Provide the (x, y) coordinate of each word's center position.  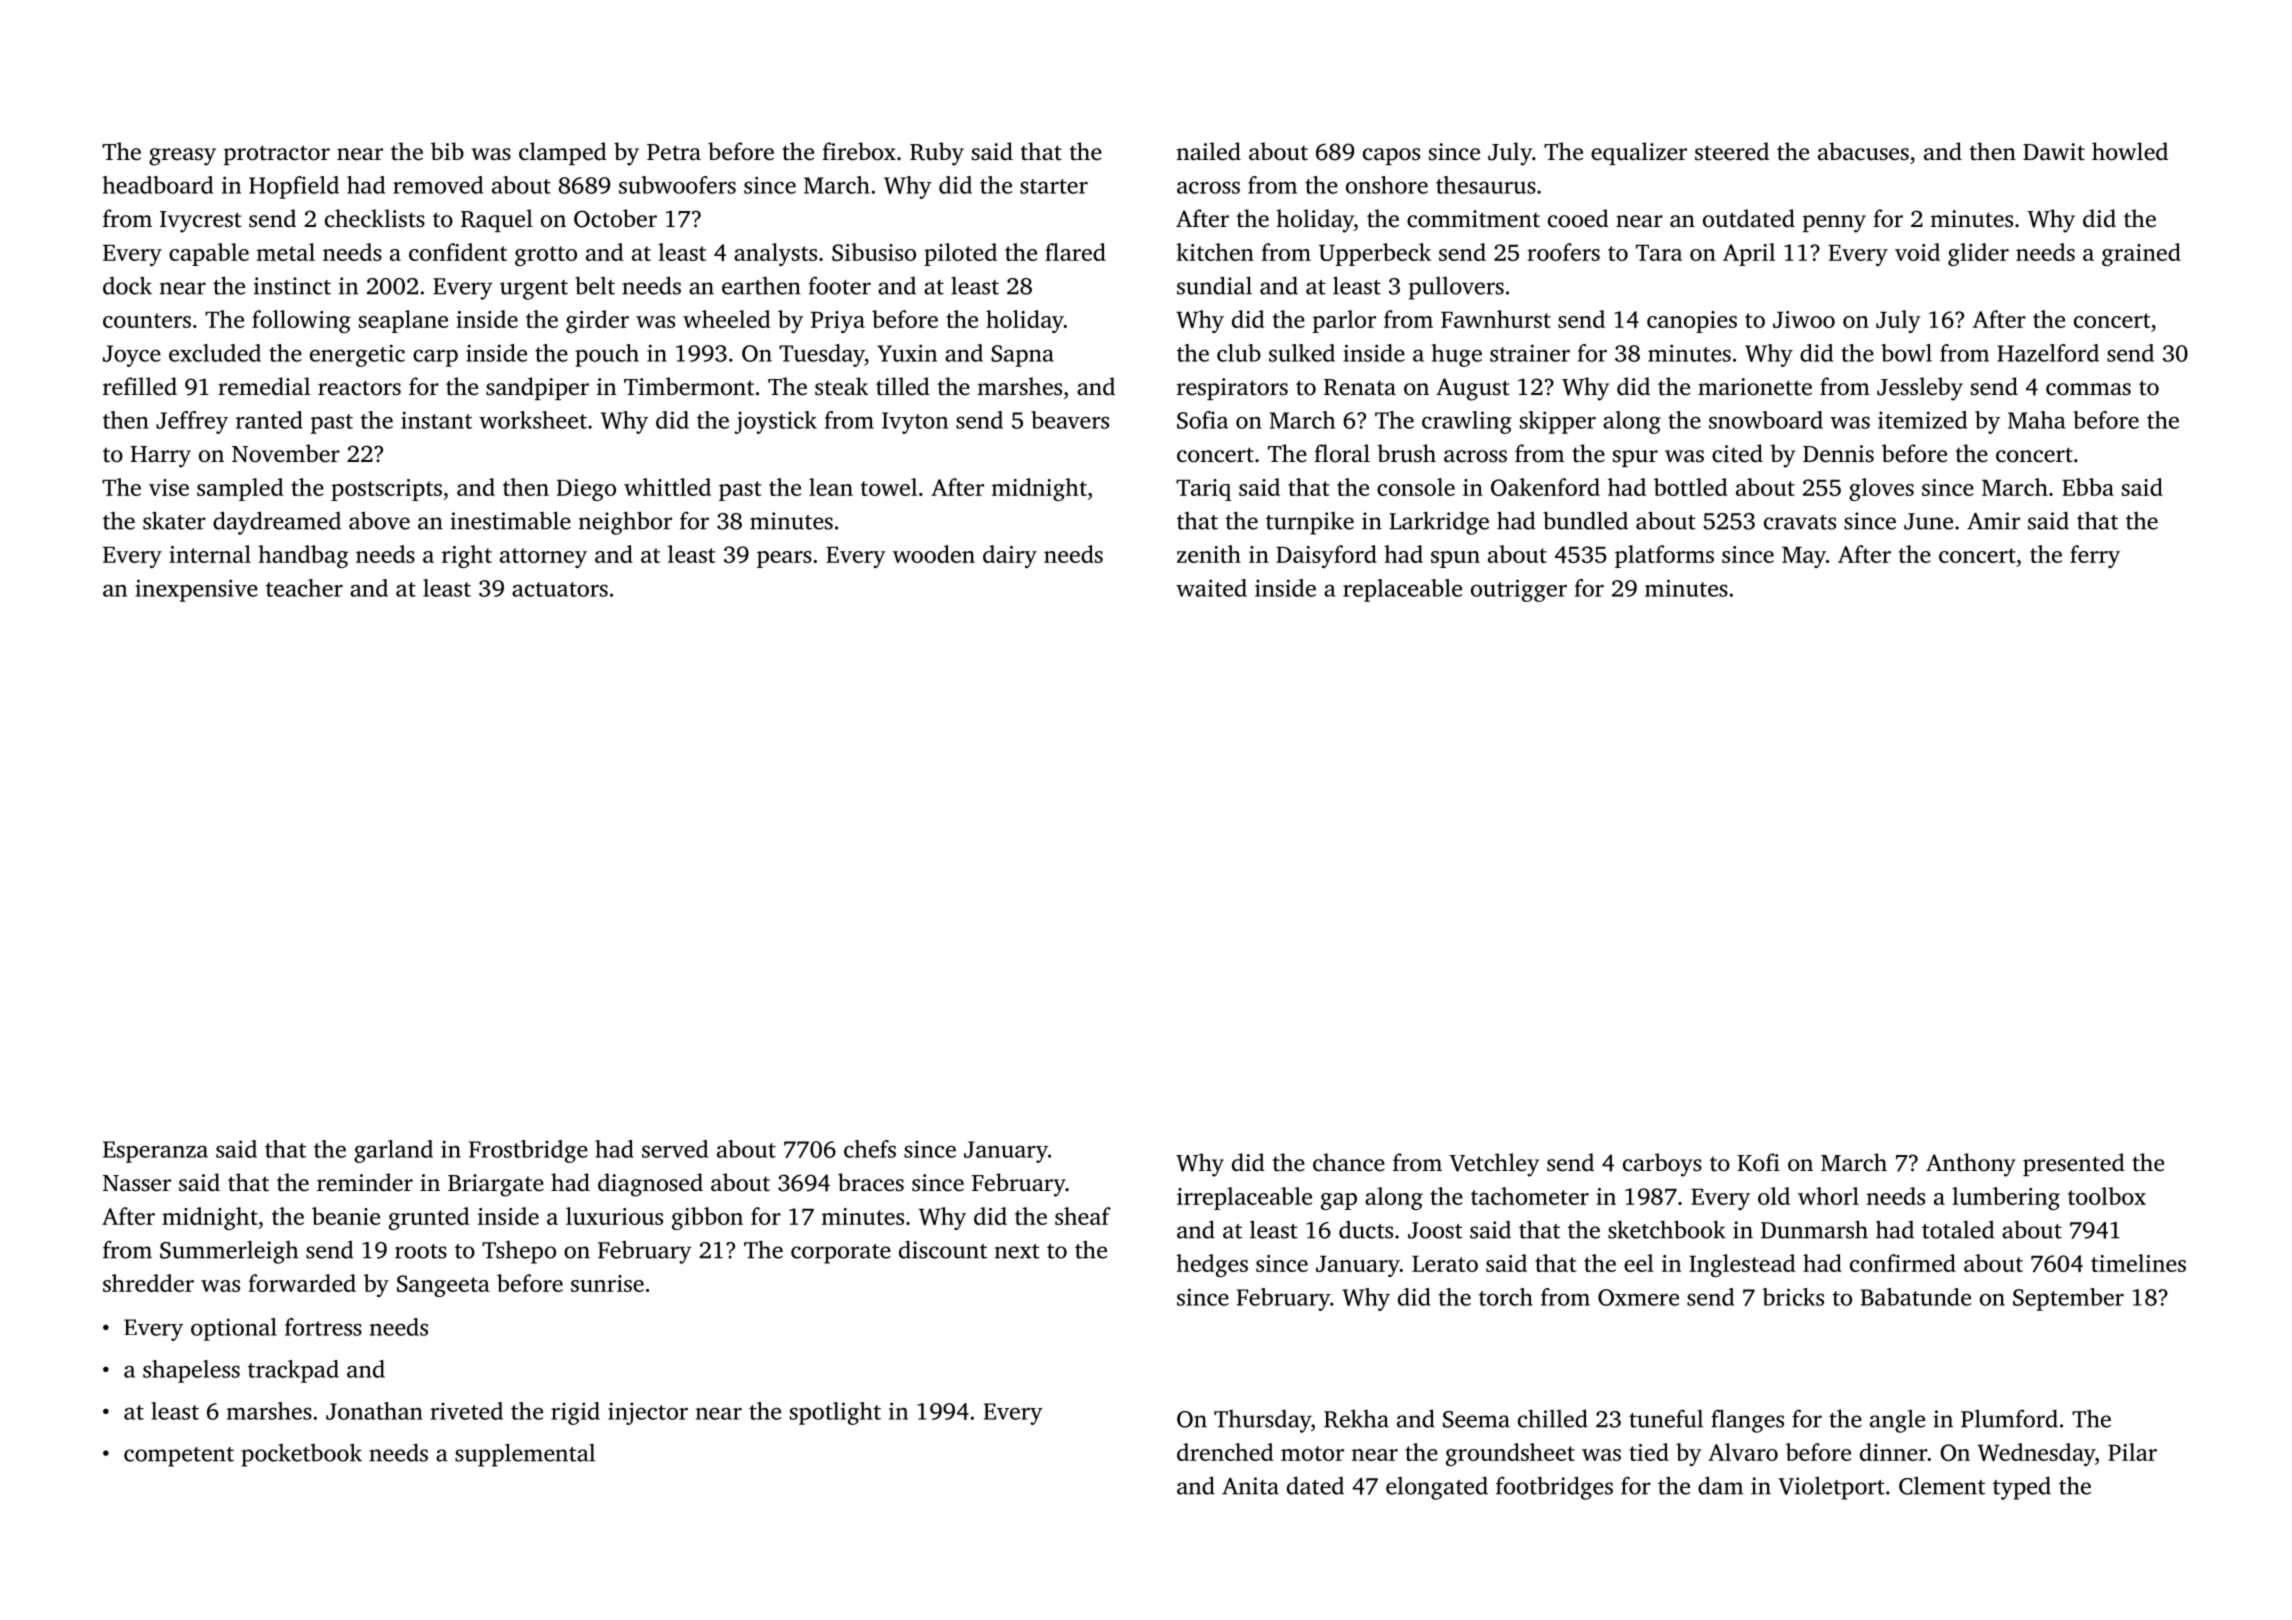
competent (179, 1457)
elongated (1437, 1488)
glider (1978, 254)
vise (169, 487)
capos (1391, 156)
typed (2022, 1488)
